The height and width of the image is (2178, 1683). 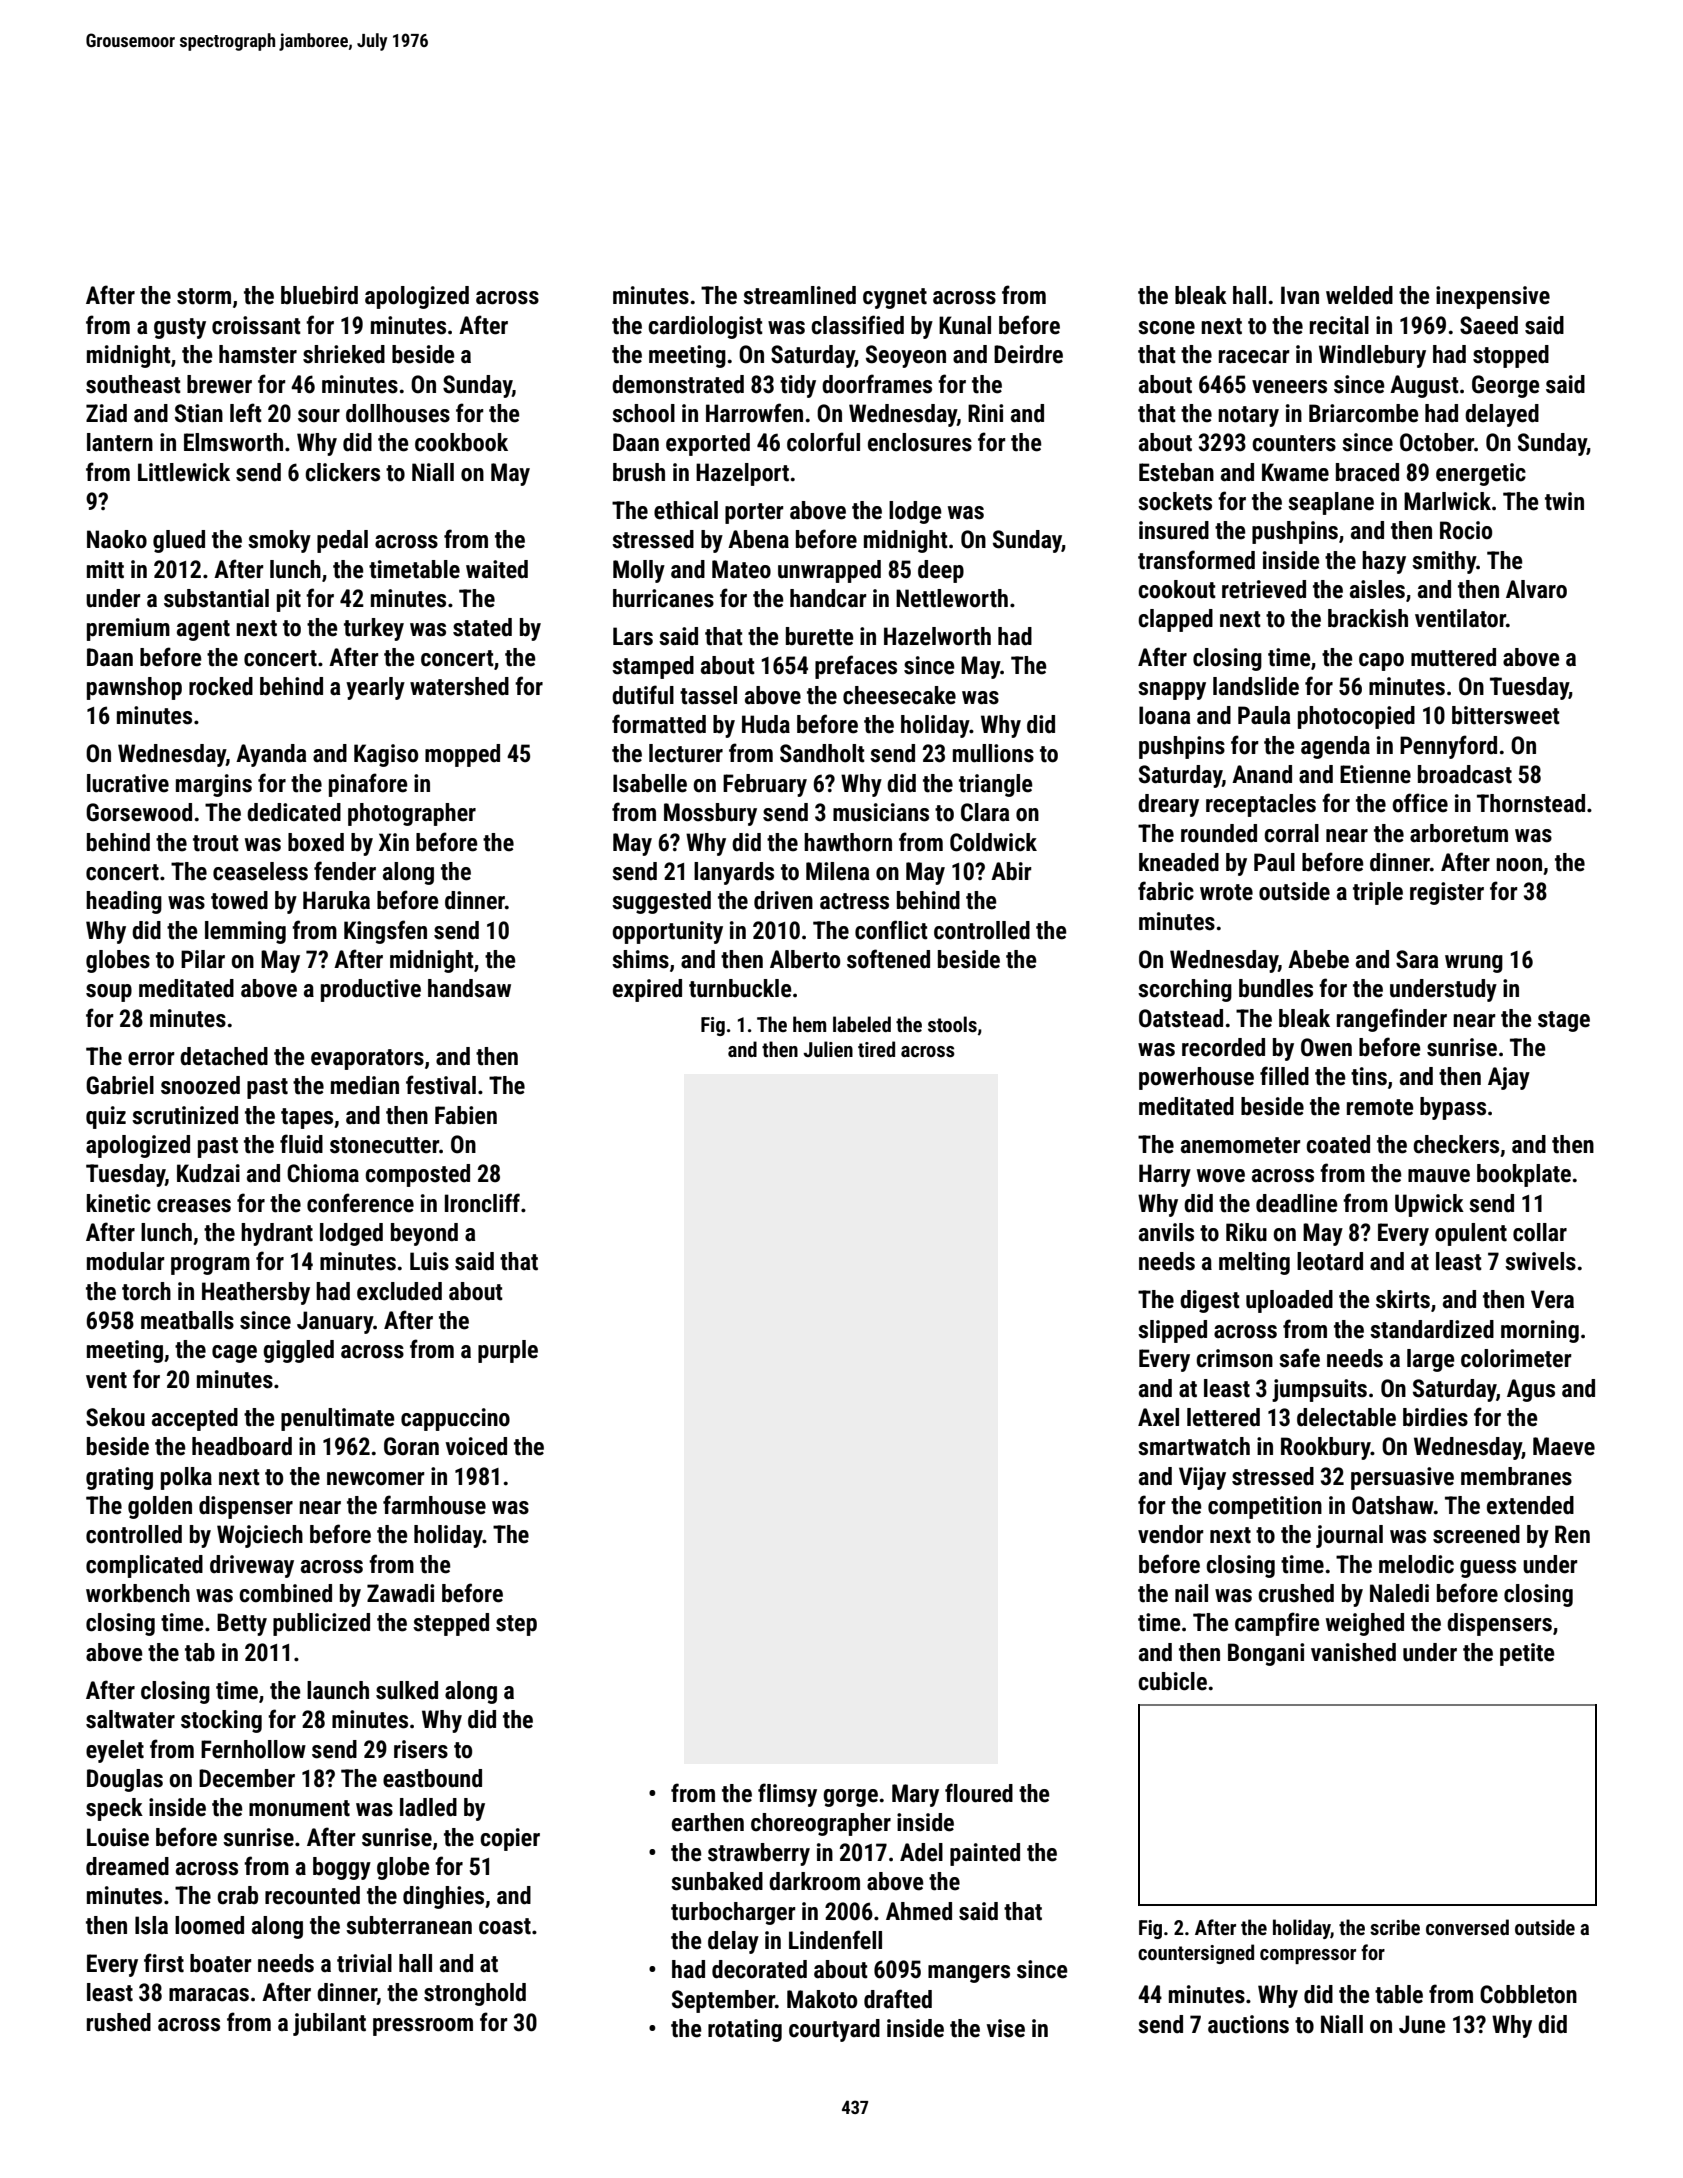 I want to click on swivels, so click(x=1540, y=1261).
